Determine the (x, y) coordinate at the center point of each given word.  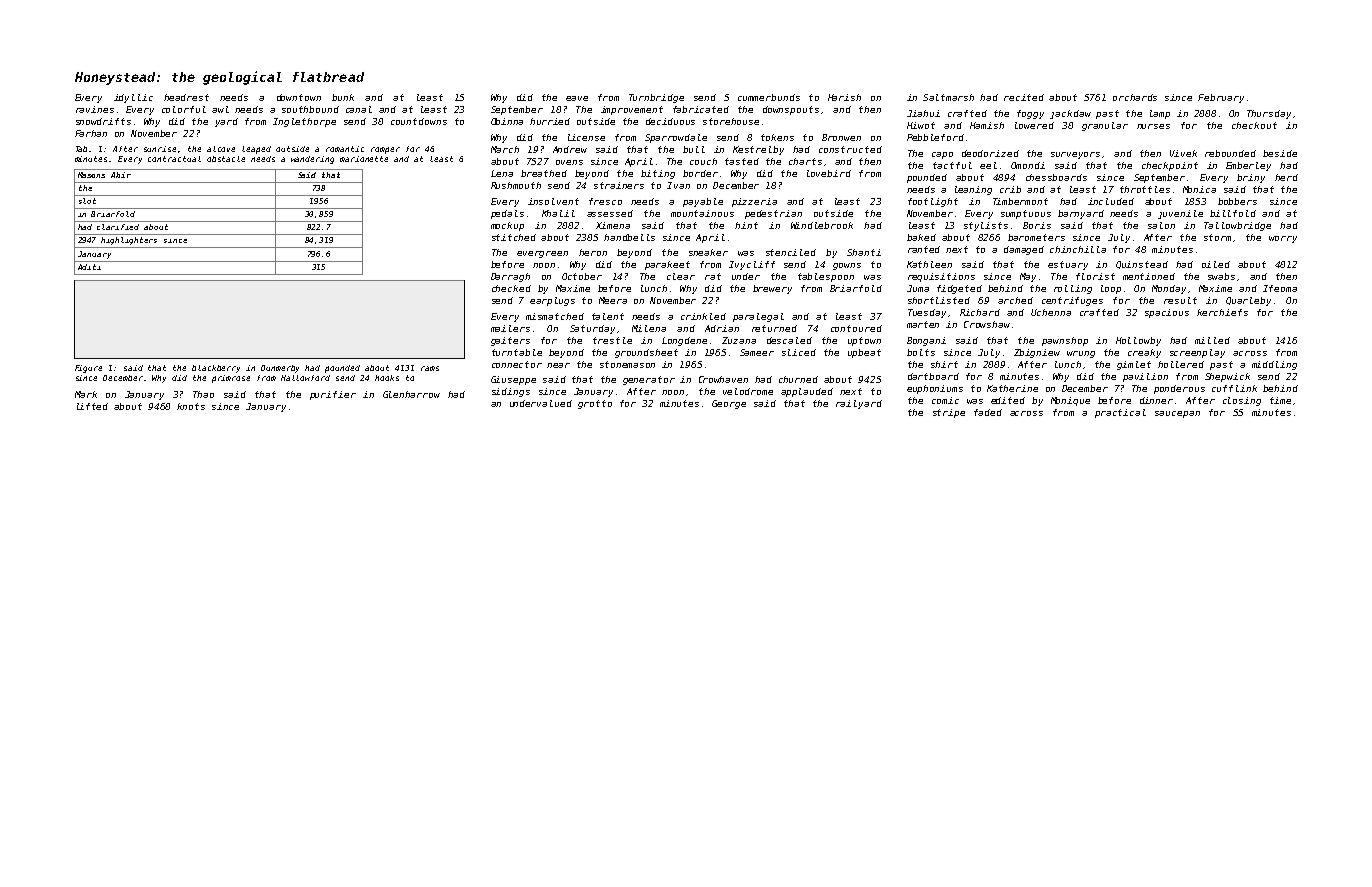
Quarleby (1248, 301)
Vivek (1183, 153)
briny (1251, 178)
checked (511, 288)
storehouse (731, 121)
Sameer (757, 352)
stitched (514, 237)
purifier (333, 395)
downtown (299, 97)
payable (703, 202)
